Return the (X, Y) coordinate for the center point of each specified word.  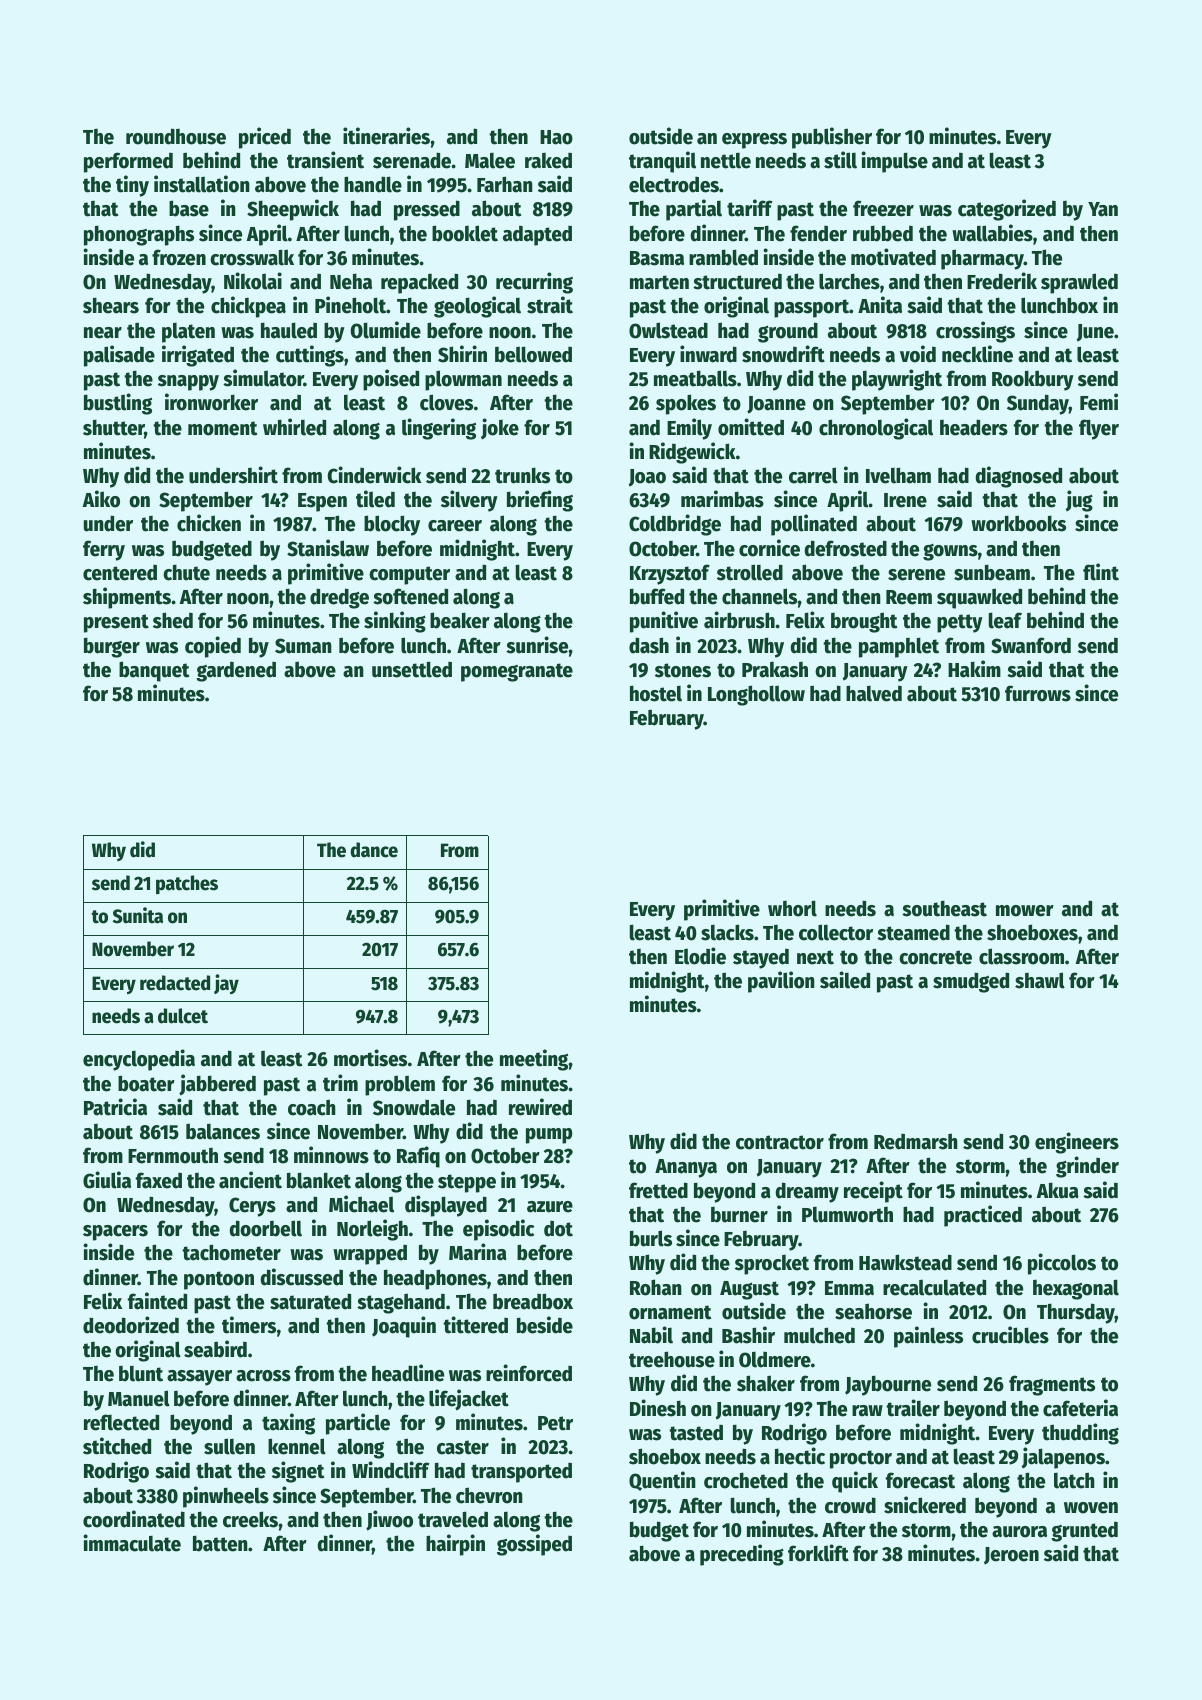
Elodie (700, 956)
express (754, 141)
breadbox (533, 1301)
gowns (950, 552)
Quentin (662, 1481)
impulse (894, 162)
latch (1074, 1480)
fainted (157, 1301)
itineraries (386, 136)
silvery (469, 501)
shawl (1040, 980)
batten (220, 1543)
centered (120, 572)
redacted (175, 983)
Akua (1058, 1190)
